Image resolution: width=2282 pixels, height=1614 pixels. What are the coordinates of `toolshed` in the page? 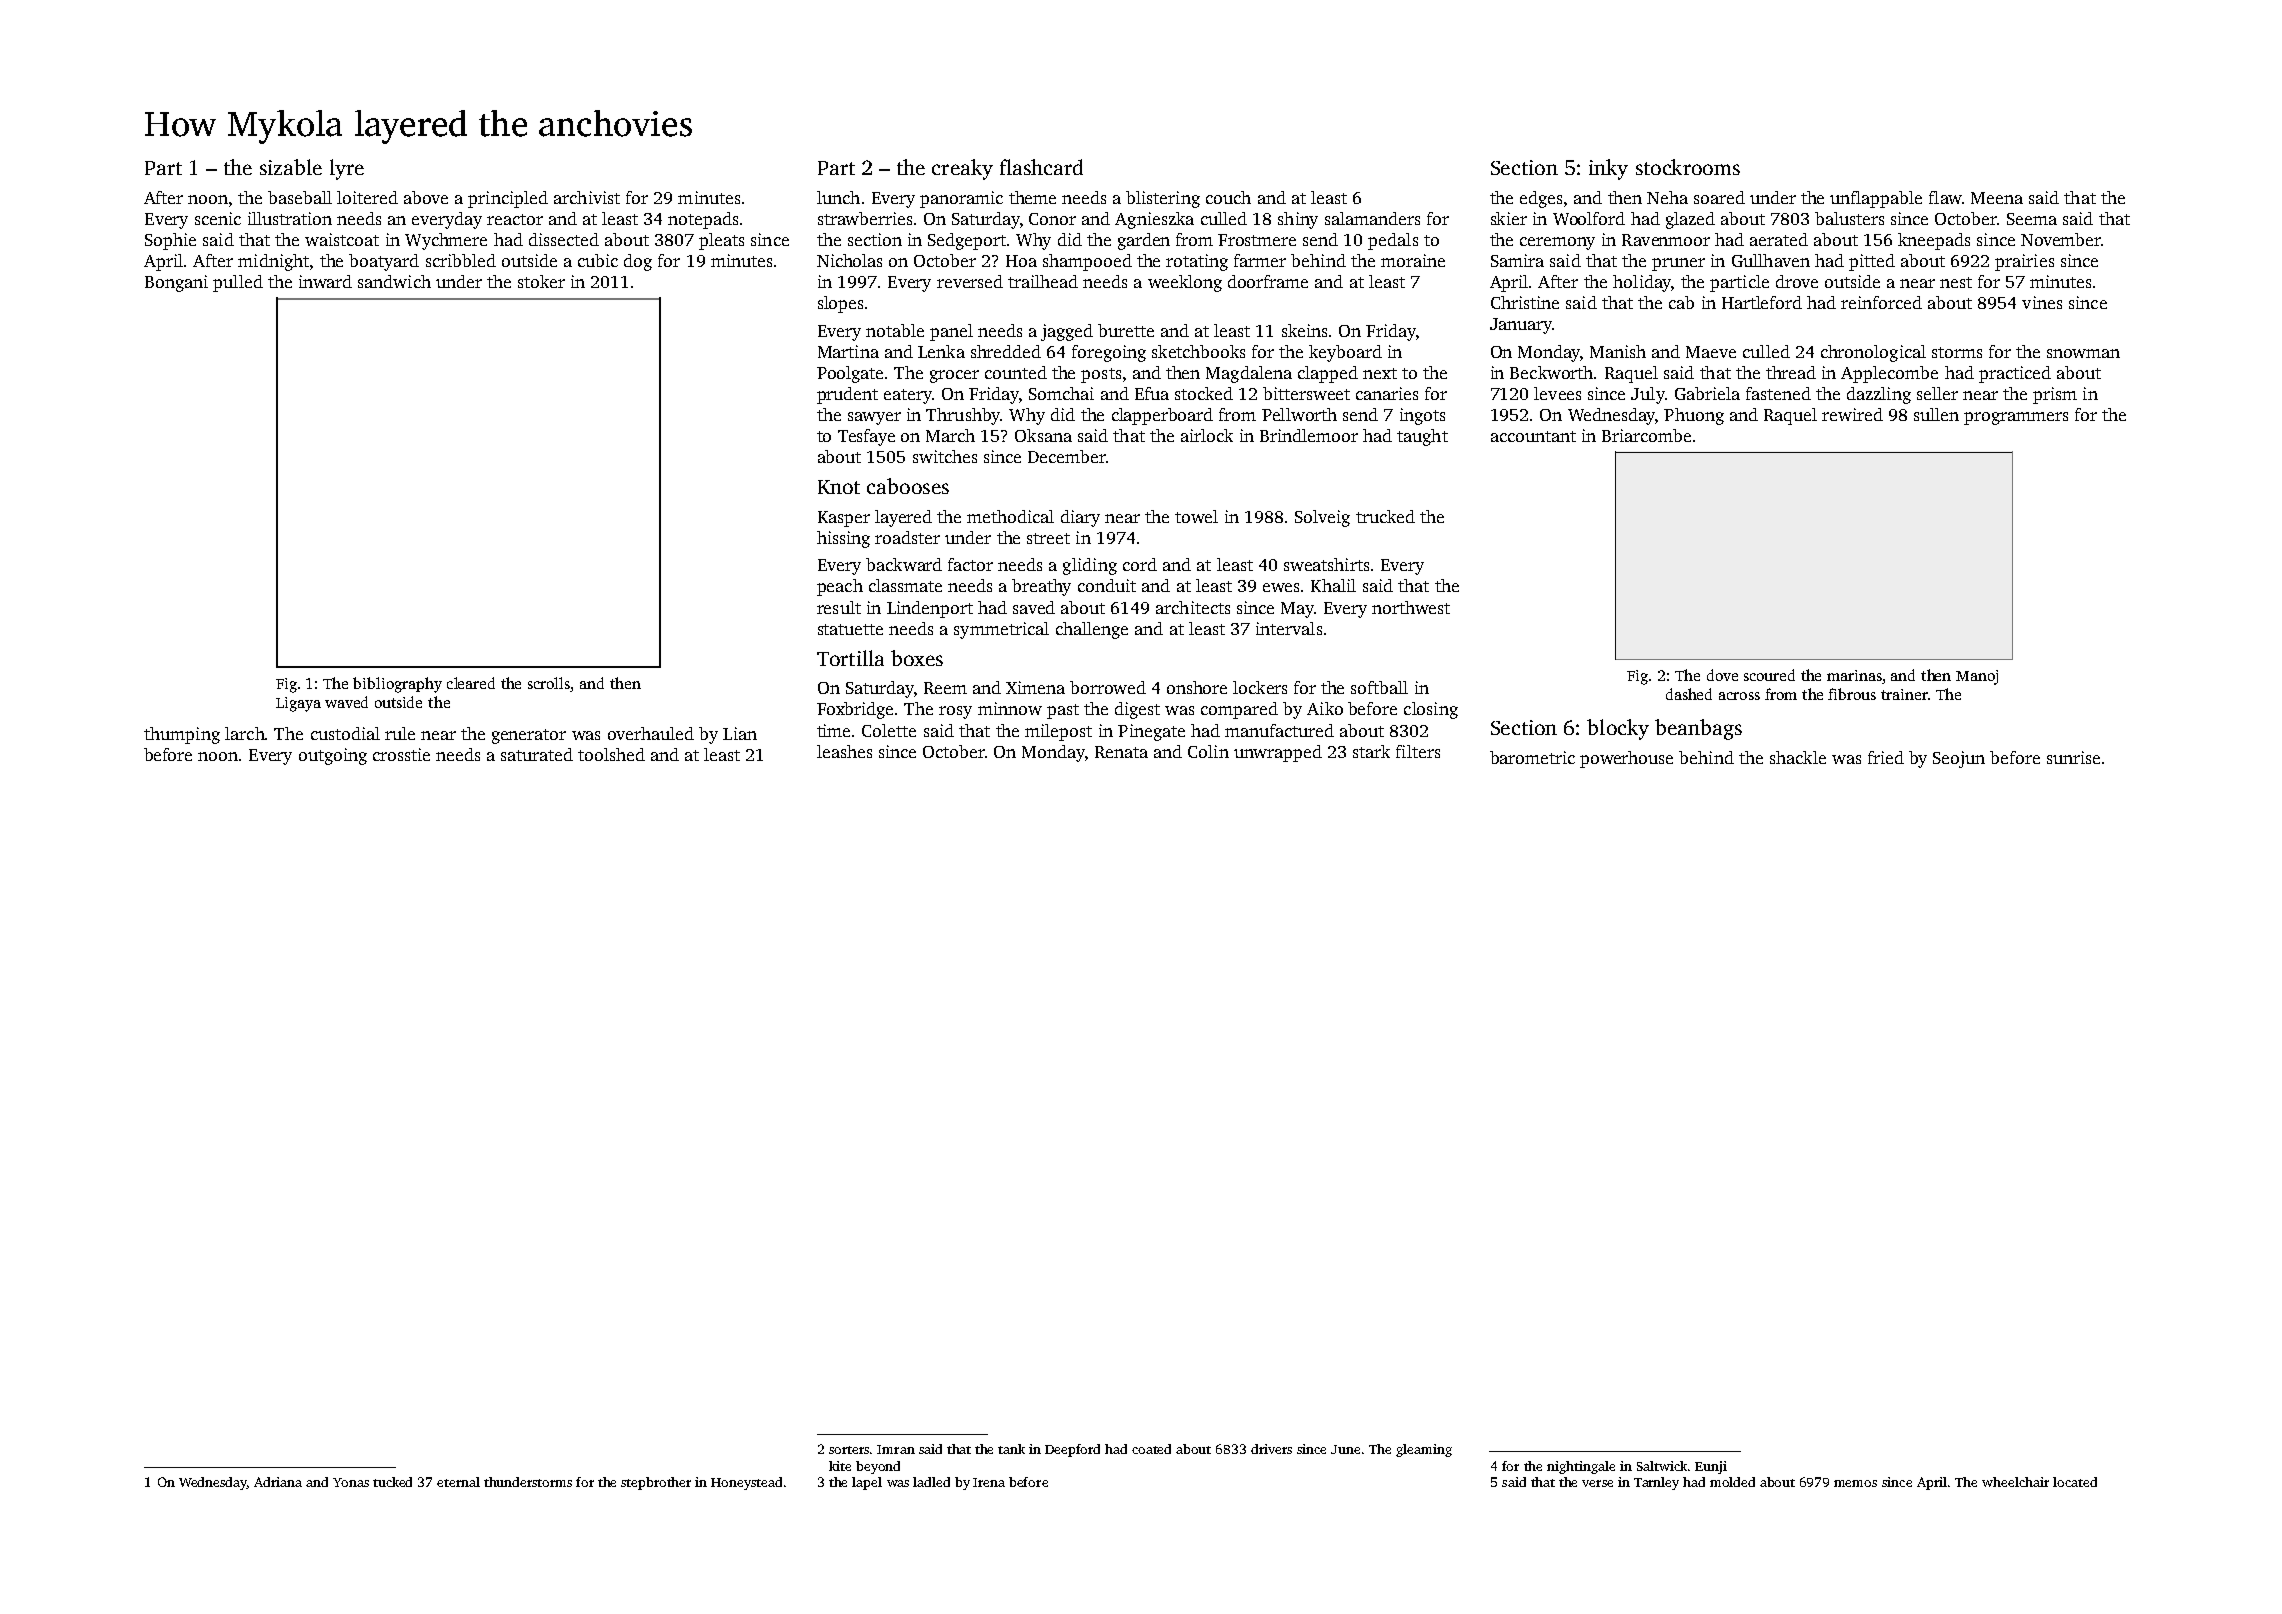 It's located at (611, 754).
